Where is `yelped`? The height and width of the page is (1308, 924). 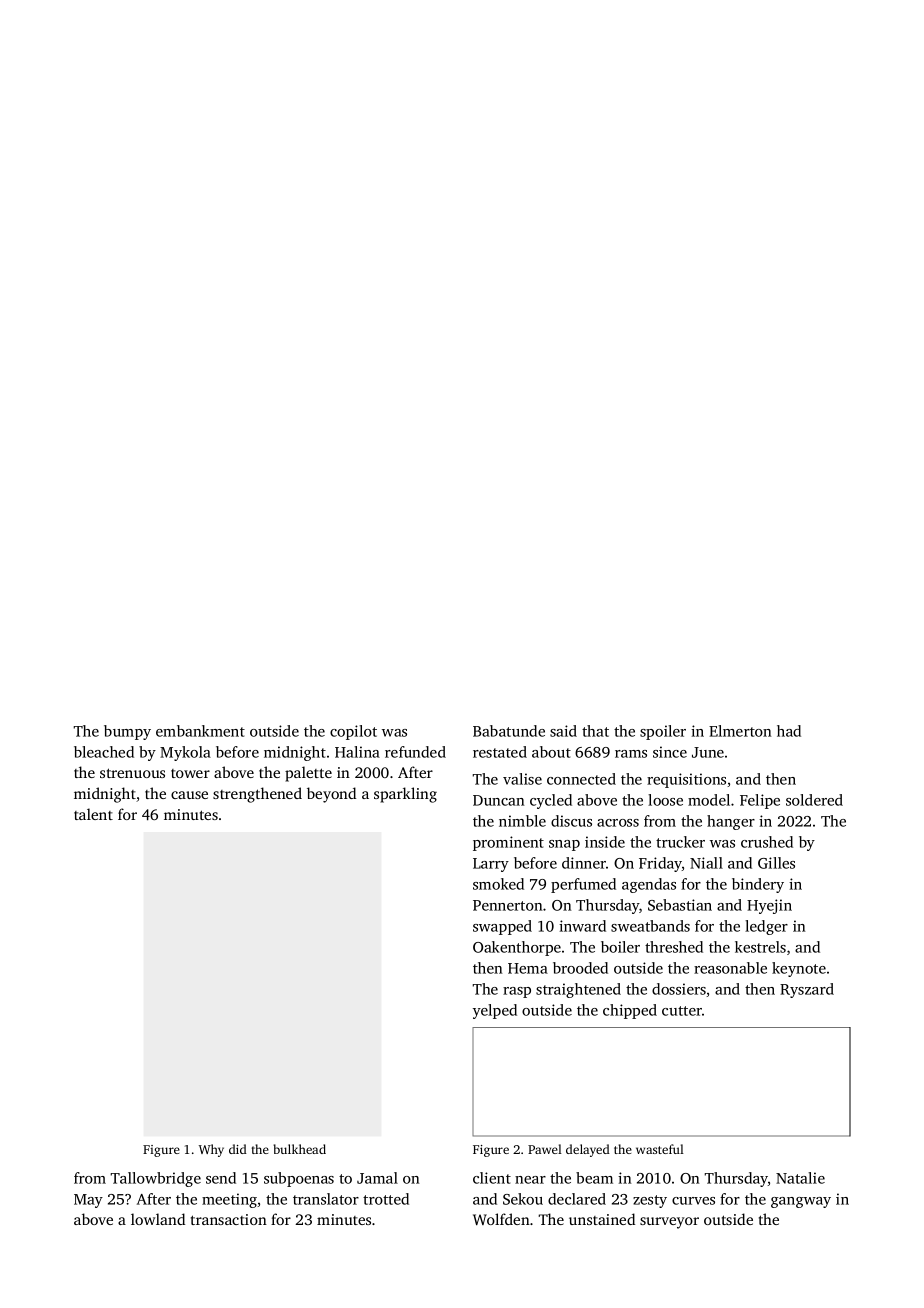 yelped is located at coordinates (495, 1011).
